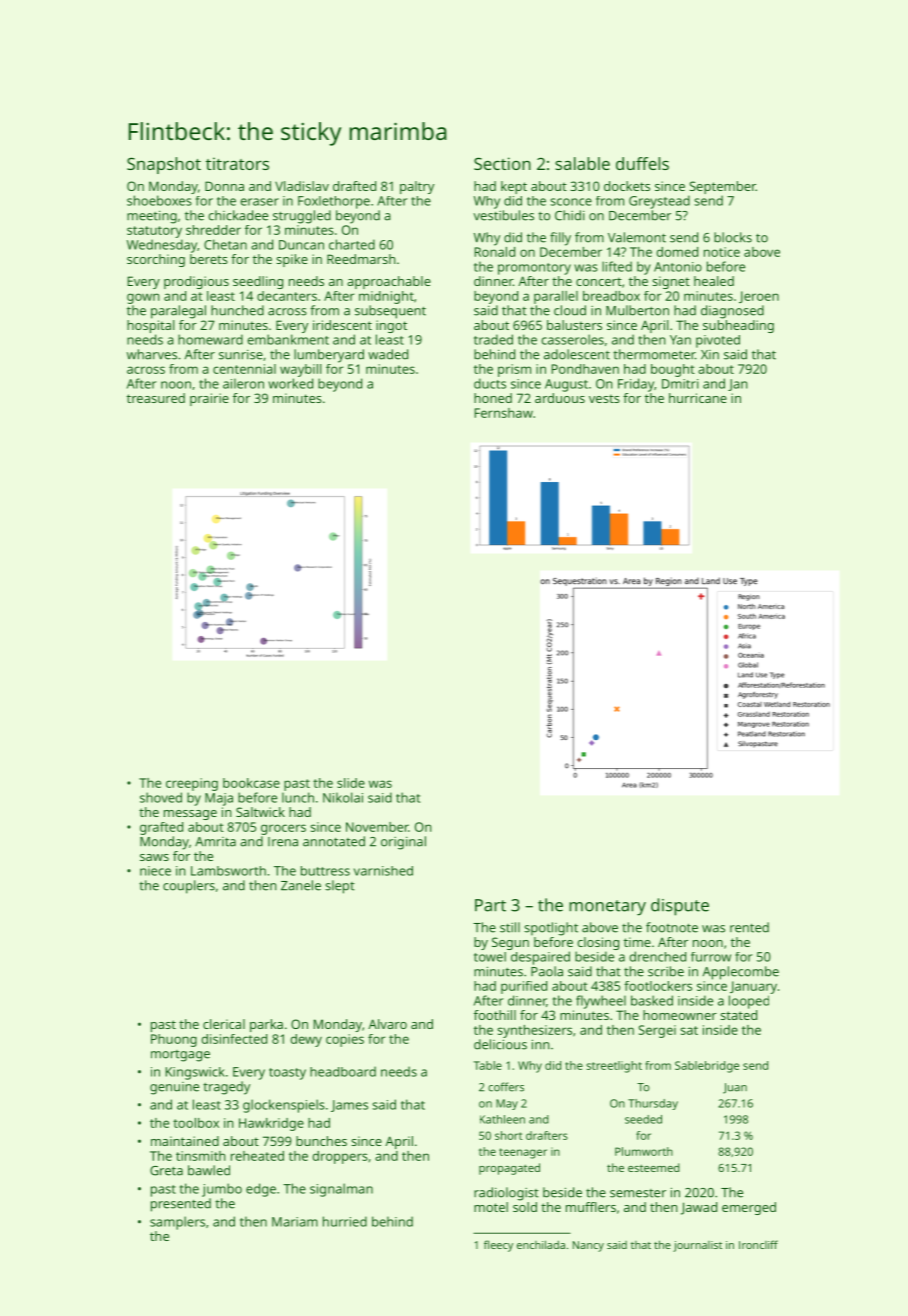 This page has width=908, height=1316. Describe the element at coordinates (341, 1190) in the page. I see `signalman` at that location.
